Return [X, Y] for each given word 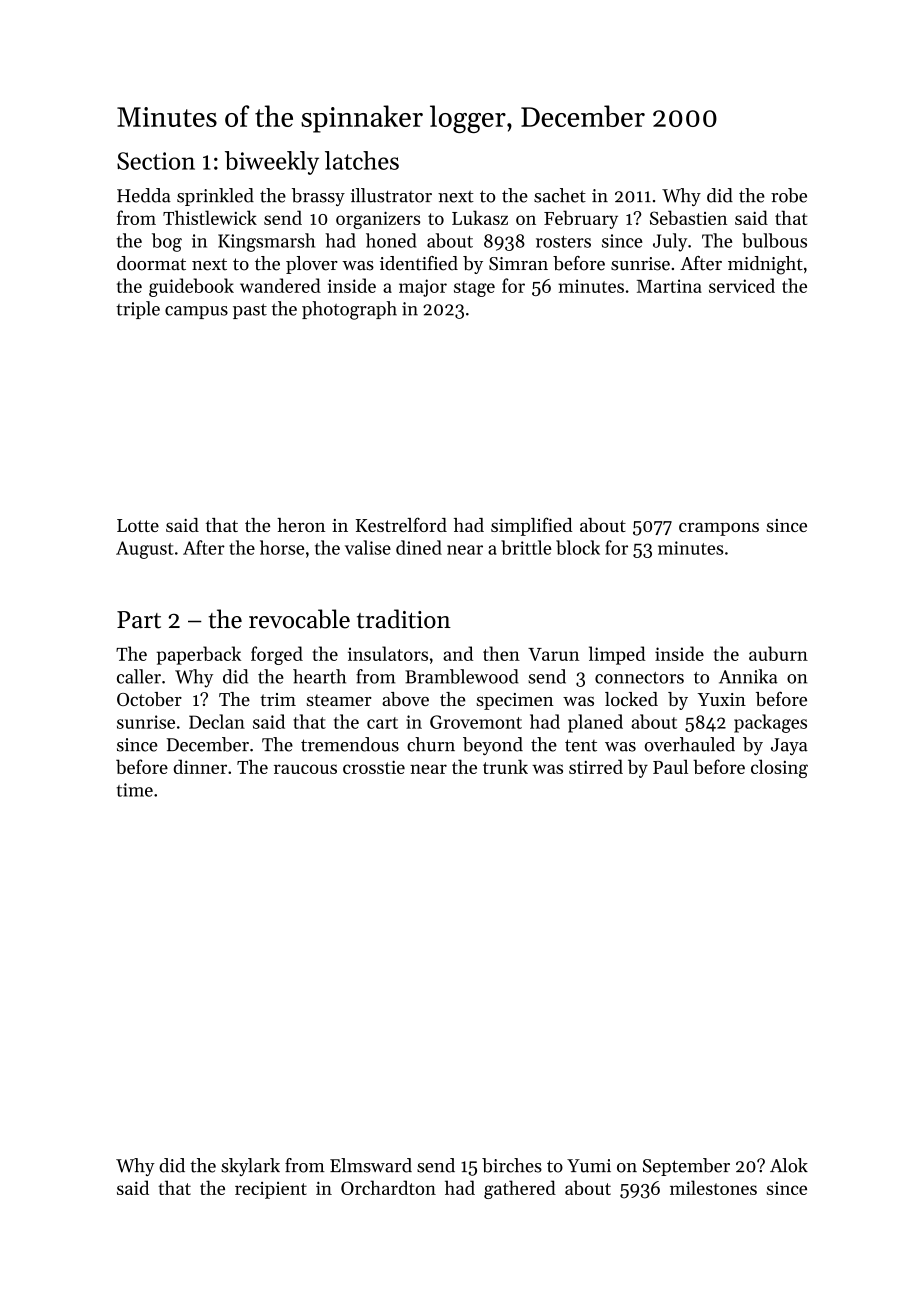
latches [362, 160]
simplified [531, 526]
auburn [778, 653]
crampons [719, 529]
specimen [515, 701]
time [135, 790]
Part [139, 620]
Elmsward [371, 1165]
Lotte [138, 525]
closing [779, 768]
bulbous [774, 240]
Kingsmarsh [266, 242]
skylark [250, 1167]
